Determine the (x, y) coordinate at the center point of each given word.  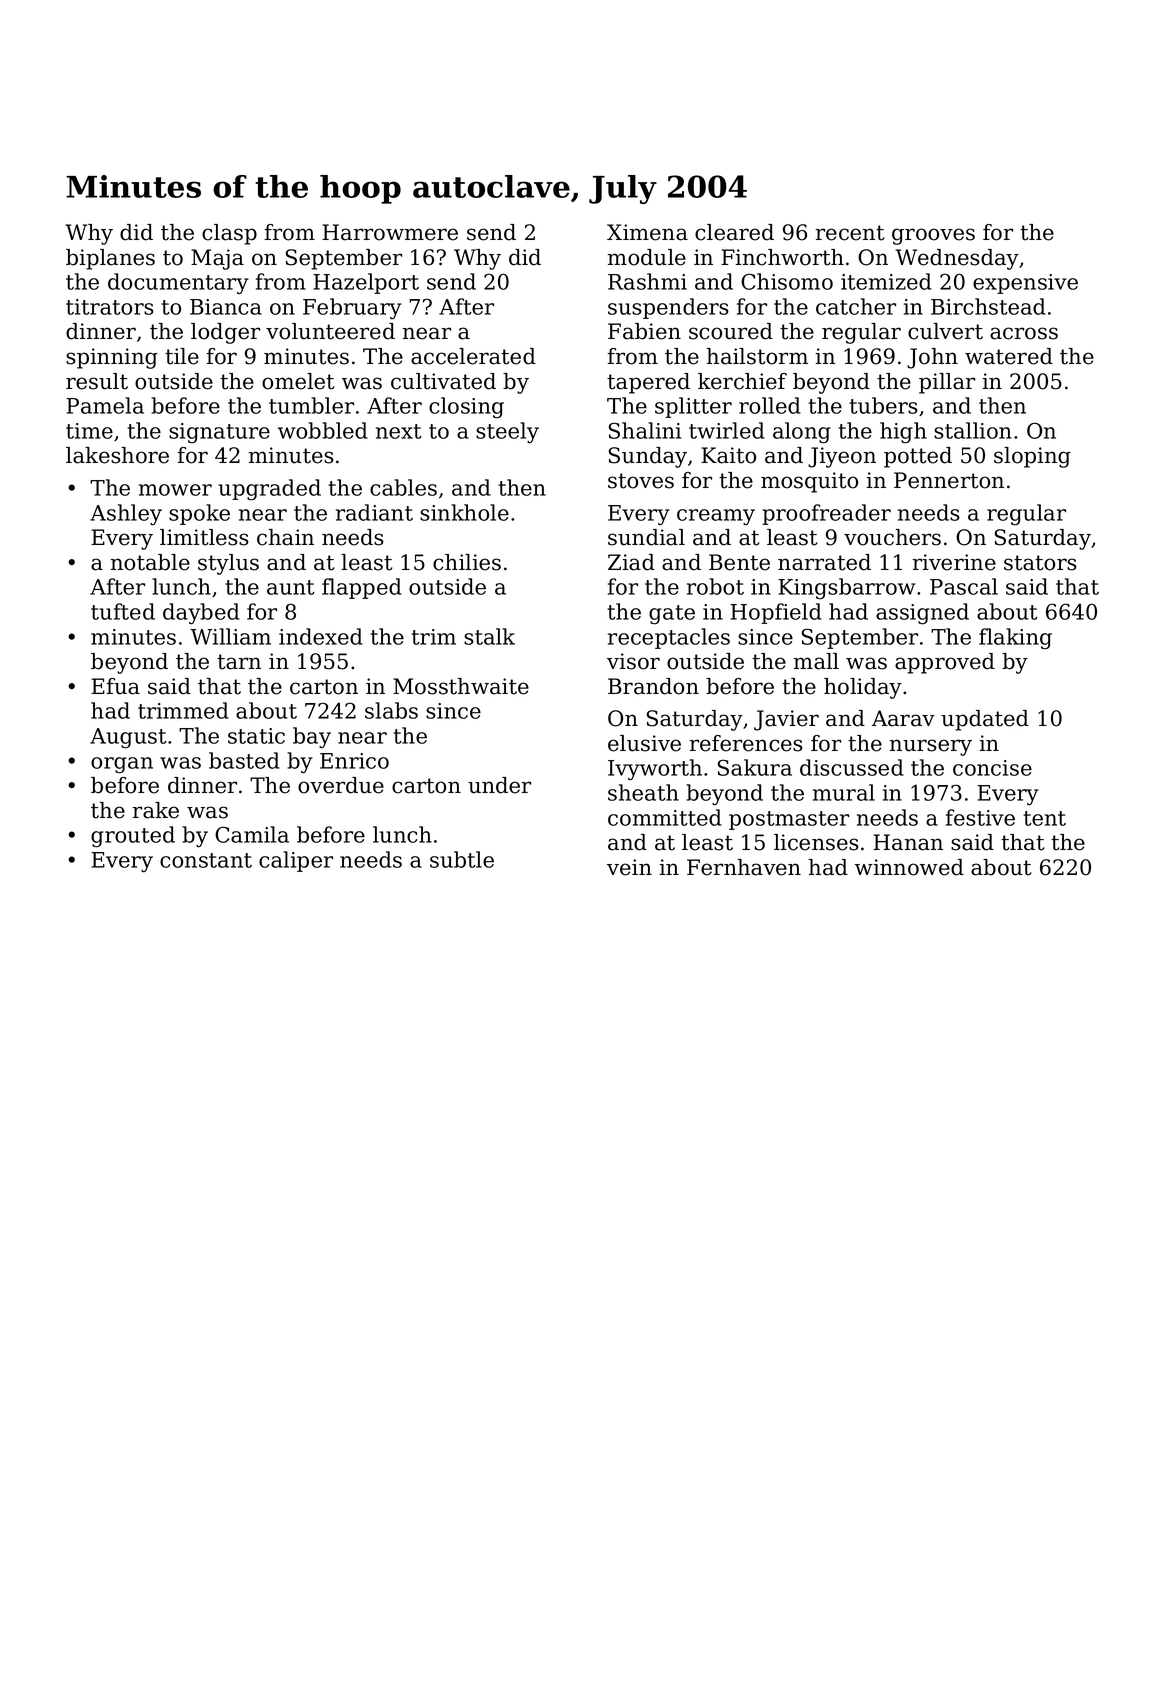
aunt (291, 587)
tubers (883, 405)
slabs (391, 710)
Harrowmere (390, 232)
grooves (933, 236)
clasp (229, 234)
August (128, 738)
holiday (863, 688)
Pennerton (949, 480)
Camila (252, 834)
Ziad (631, 562)
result (97, 381)
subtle (462, 859)
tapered (648, 383)
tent (1044, 818)
